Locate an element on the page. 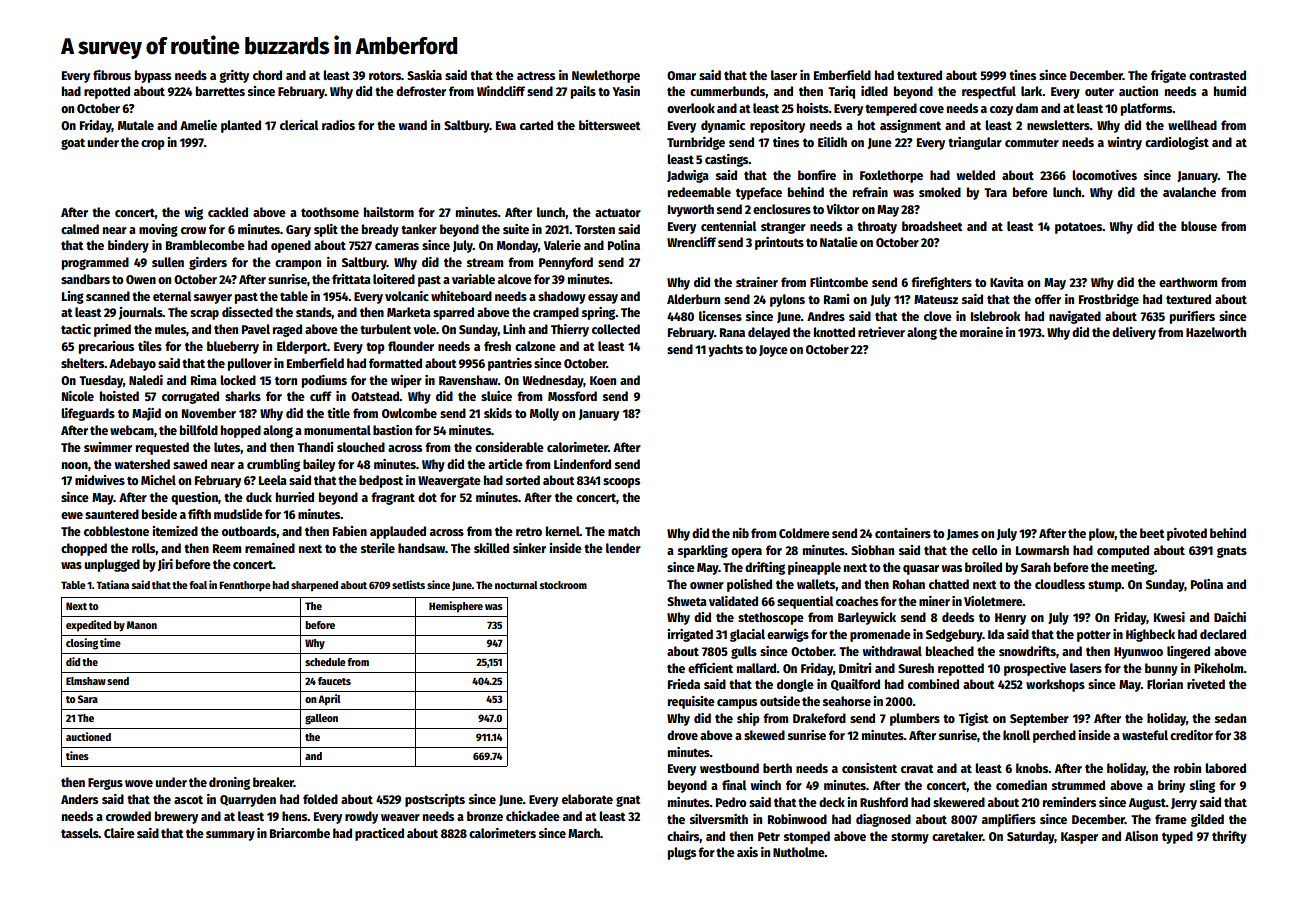 Image resolution: width=1308 pixels, height=924 pixels. Ewa is located at coordinates (506, 125).
